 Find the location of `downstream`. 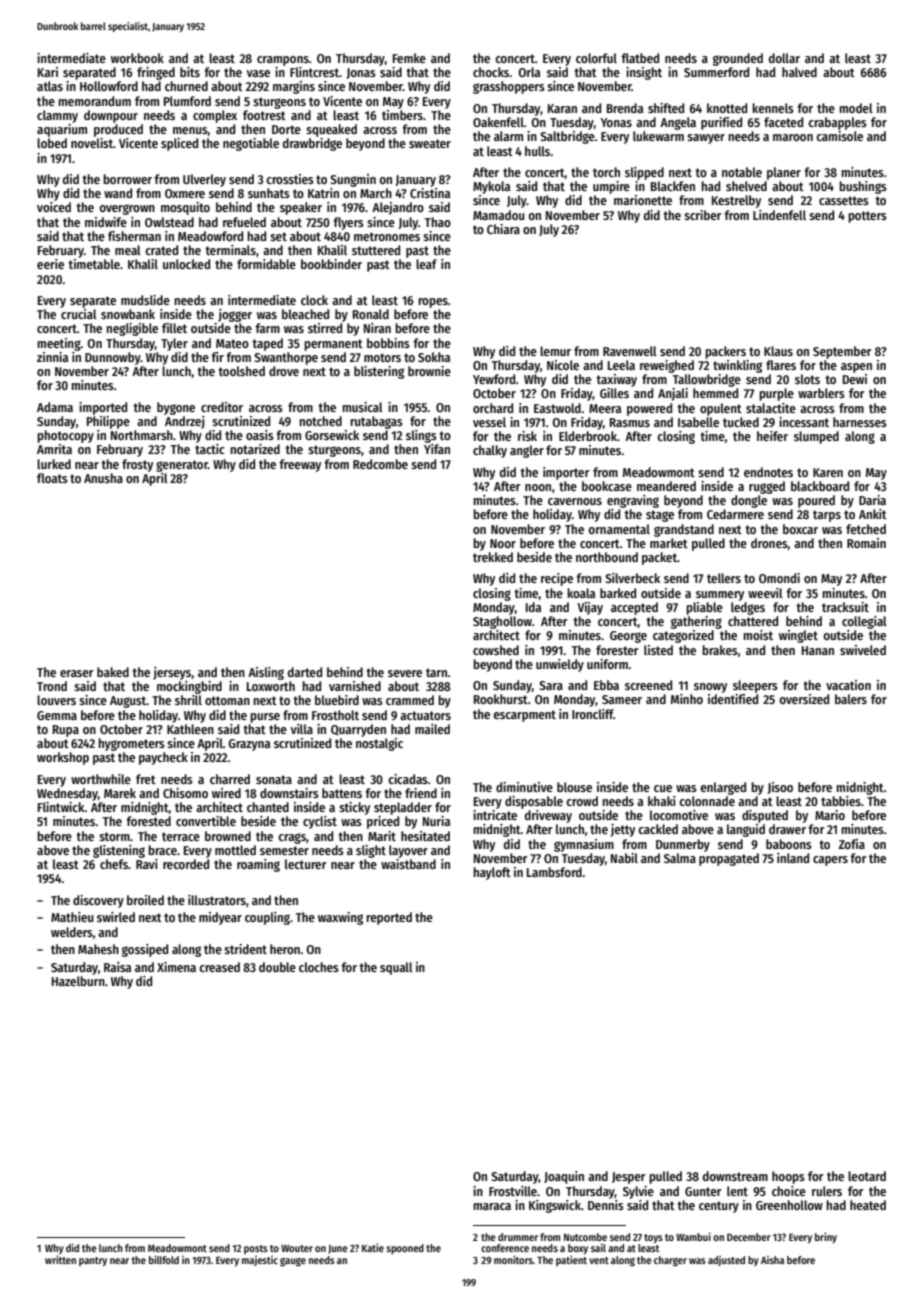

downstream is located at coordinates (735, 1176).
